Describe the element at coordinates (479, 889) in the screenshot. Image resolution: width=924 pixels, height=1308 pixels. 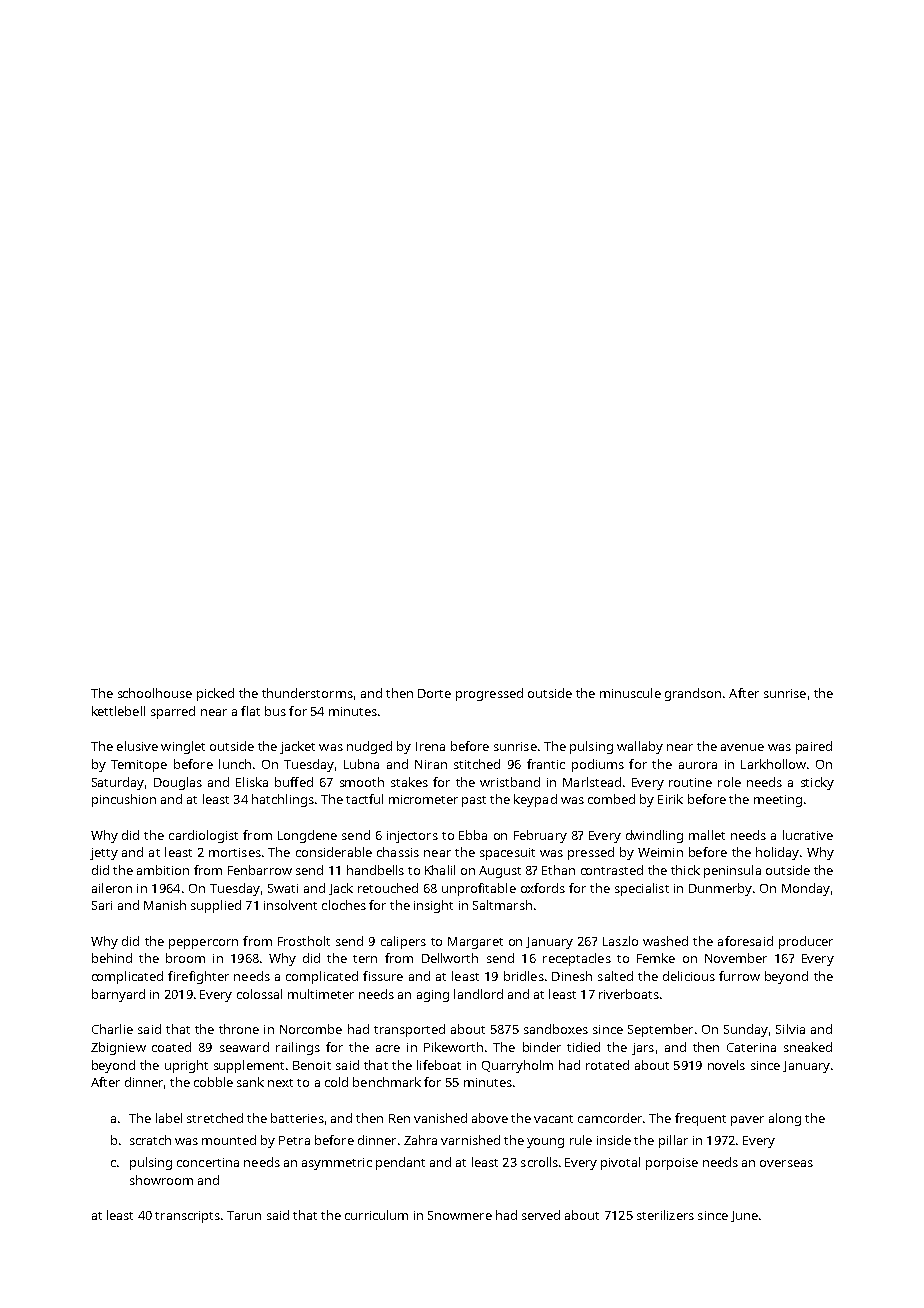
I see `unprofitable` at that location.
